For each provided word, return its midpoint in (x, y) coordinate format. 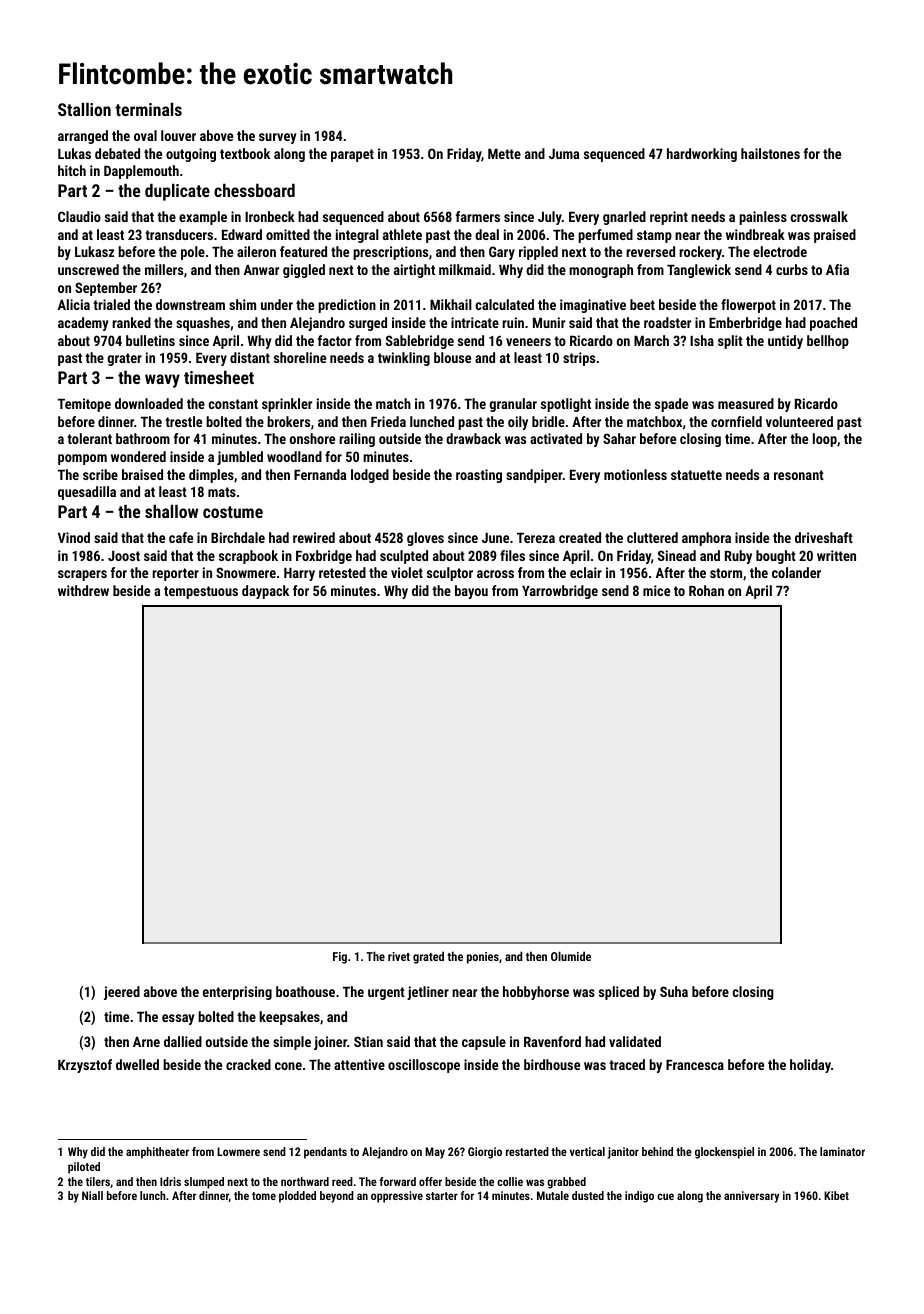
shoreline (300, 357)
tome (264, 1196)
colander (796, 572)
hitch (72, 170)
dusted (588, 1195)
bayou (471, 592)
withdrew (83, 590)
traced (627, 1064)
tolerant (89, 438)
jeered (122, 993)
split (730, 342)
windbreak (755, 234)
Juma (564, 154)
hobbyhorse (536, 993)
